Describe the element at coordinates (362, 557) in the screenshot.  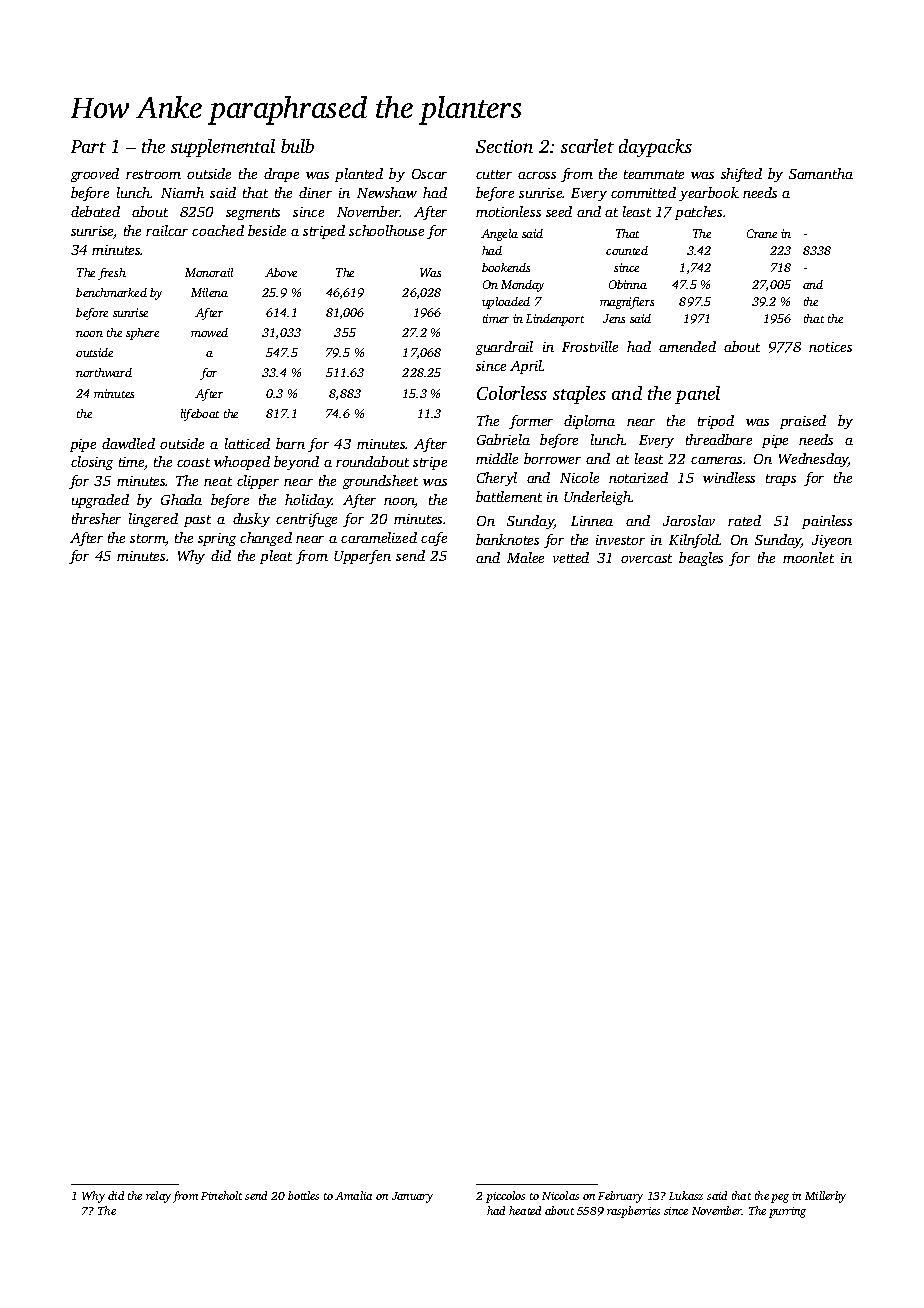
I see `Upperfen` at that location.
